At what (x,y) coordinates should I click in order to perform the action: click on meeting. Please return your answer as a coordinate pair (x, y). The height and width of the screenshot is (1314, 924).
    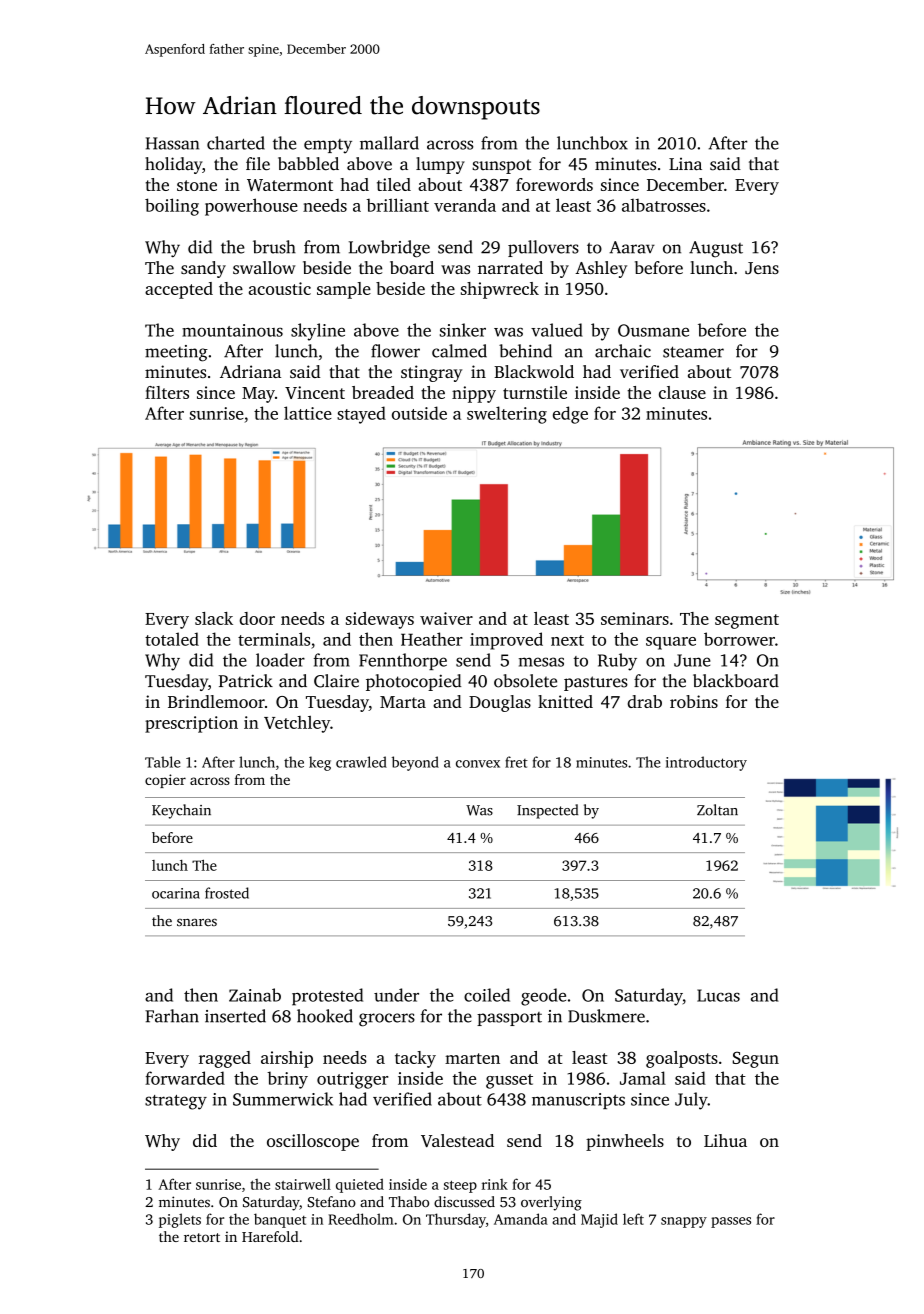
    Looking at the image, I should click on (176, 353).
